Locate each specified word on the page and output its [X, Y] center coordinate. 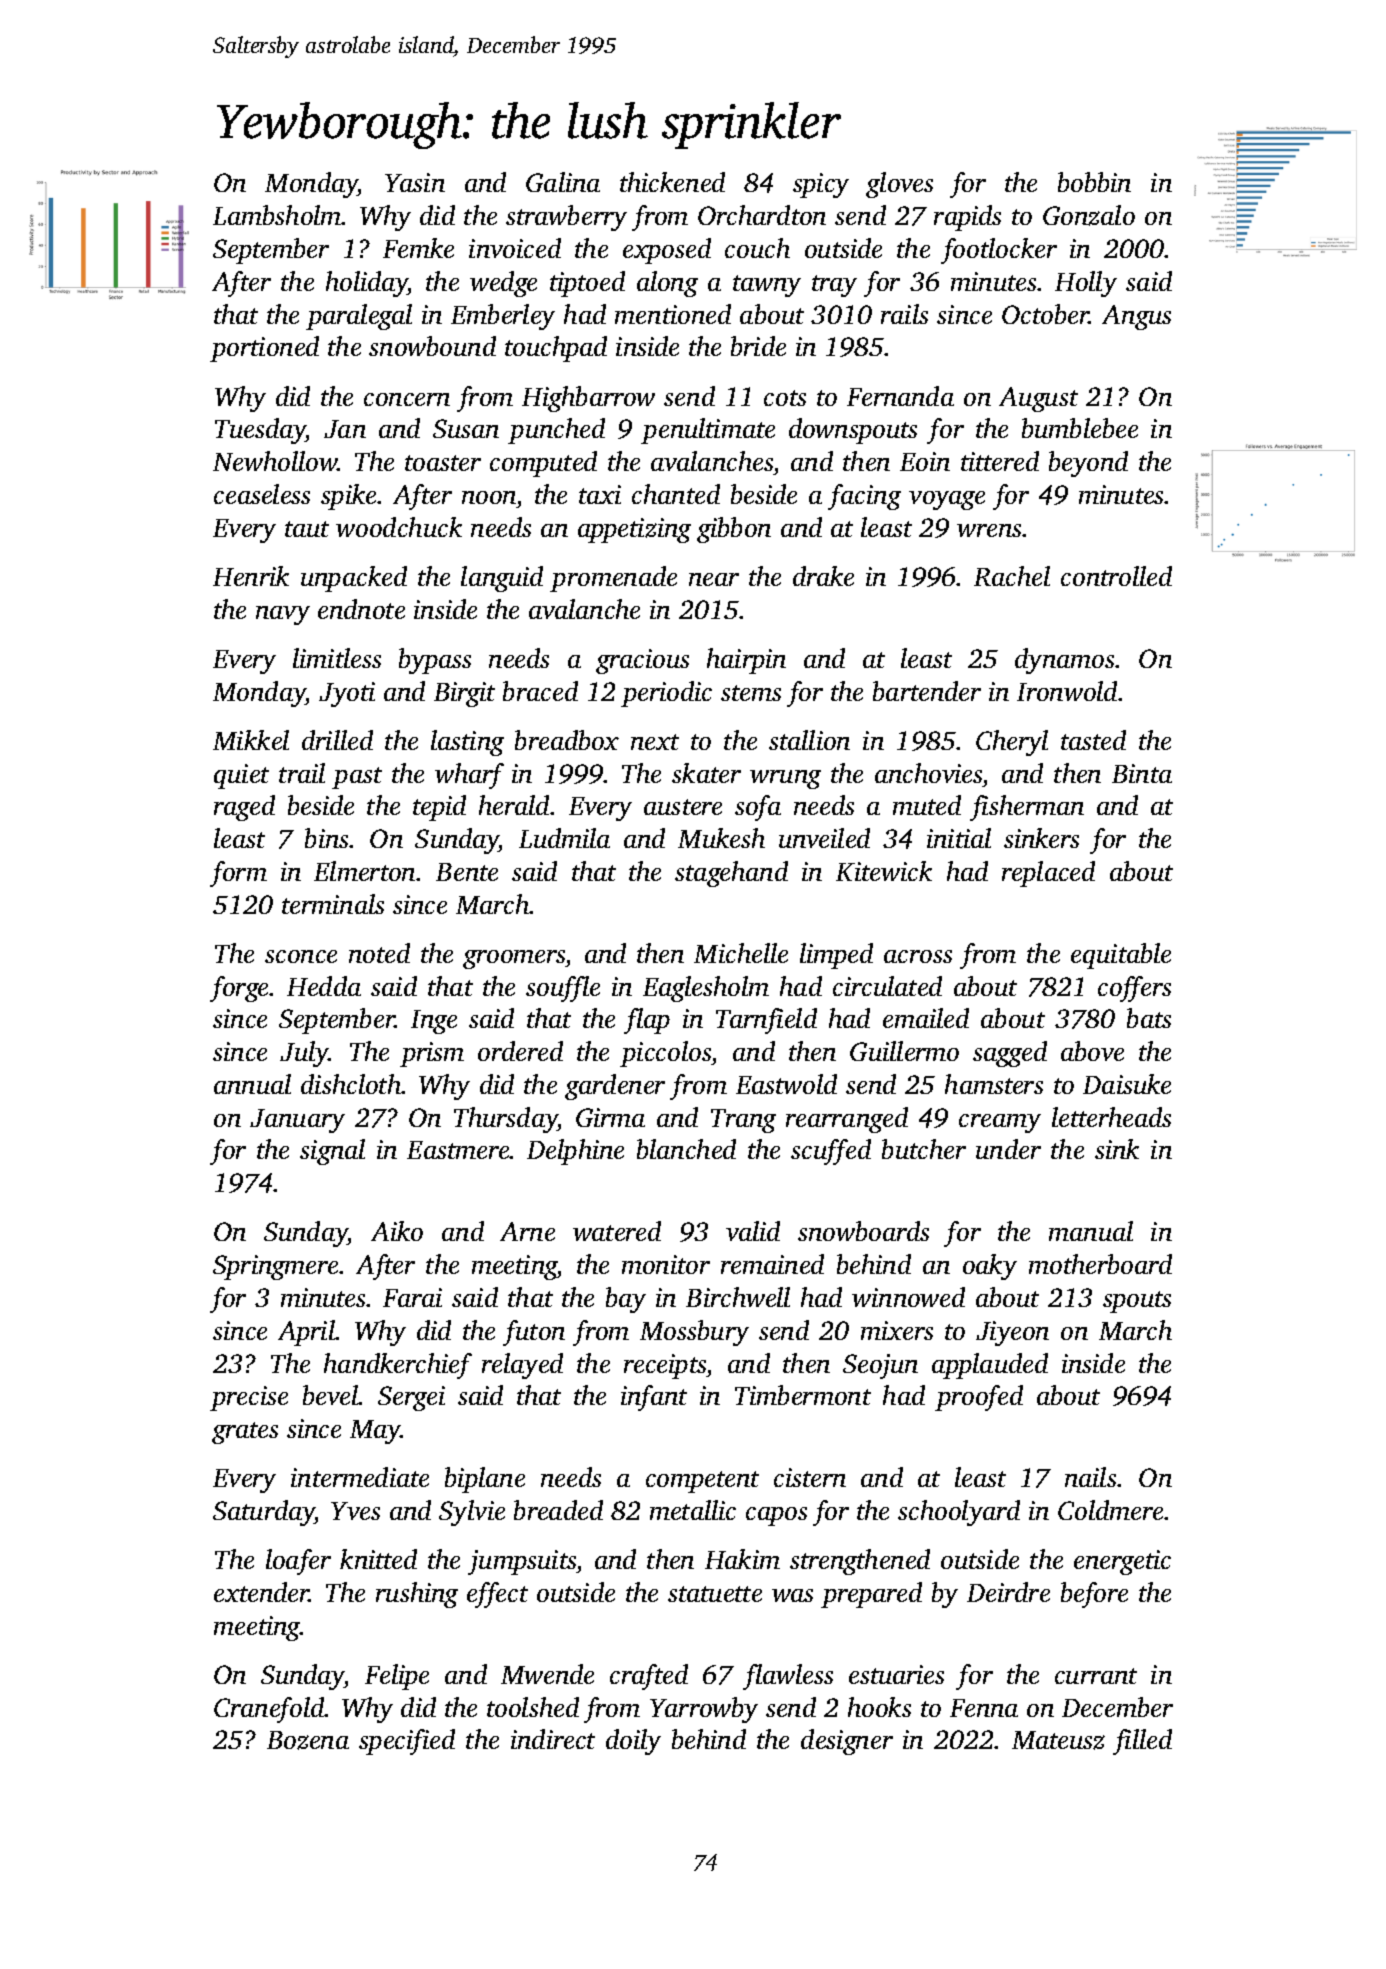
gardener [615, 1087]
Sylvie [472, 1513]
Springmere [275, 1267]
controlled [1116, 576]
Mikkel [251, 740]
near [714, 579]
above [1092, 1051]
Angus [1136, 317]
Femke [418, 248]
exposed [667, 251]
